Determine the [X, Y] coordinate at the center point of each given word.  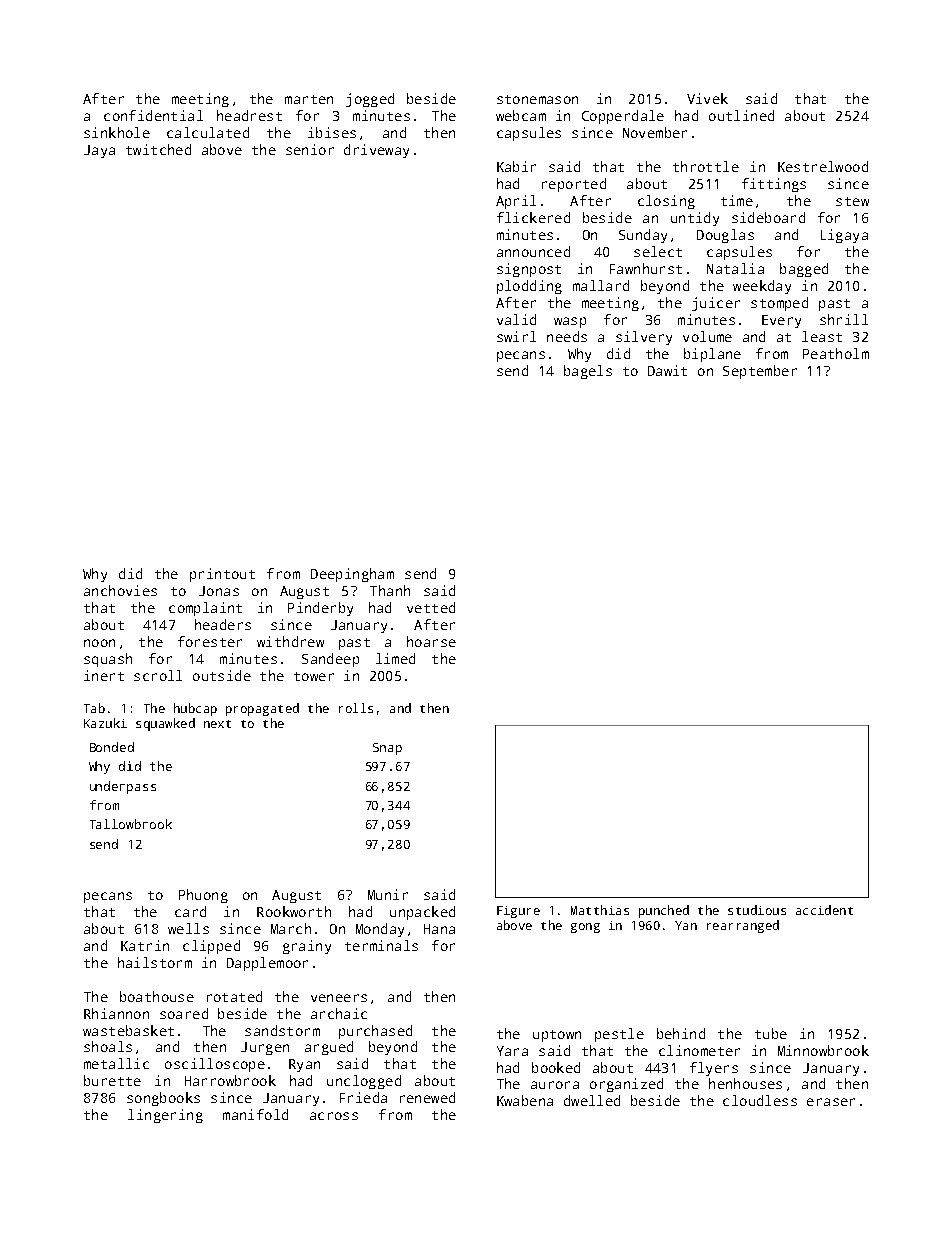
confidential [153, 115]
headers [223, 624]
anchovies [120, 590]
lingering [165, 1116]
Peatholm [836, 353]
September [760, 372]
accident [824, 910]
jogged [370, 100]
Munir [388, 894]
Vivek [707, 98]
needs [567, 336]
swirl [516, 336]
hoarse [431, 641]
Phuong [203, 896]
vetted [431, 607]
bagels [588, 372]
